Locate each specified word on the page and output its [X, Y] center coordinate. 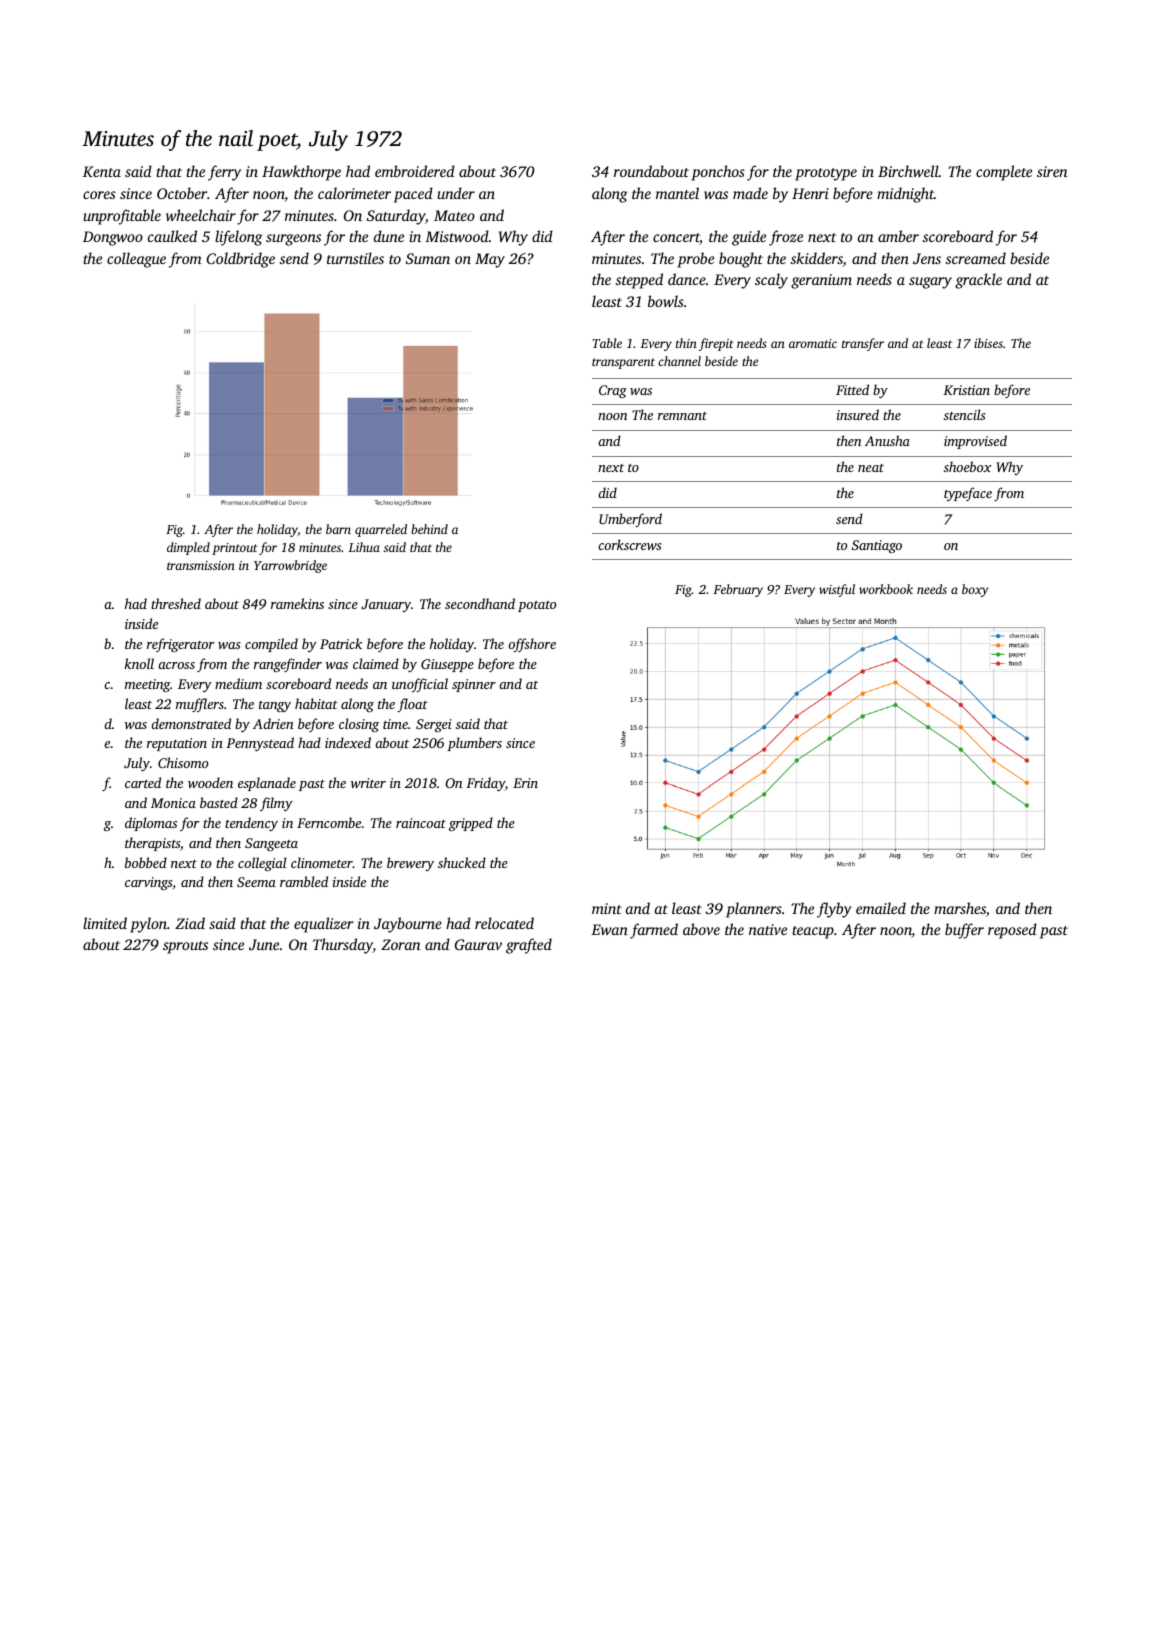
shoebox [967, 466]
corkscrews [629, 544]
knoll [139, 663]
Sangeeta [271, 844]
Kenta [102, 171]
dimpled [188, 548]
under [456, 193]
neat [871, 468]
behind [429, 529]
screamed [976, 258]
